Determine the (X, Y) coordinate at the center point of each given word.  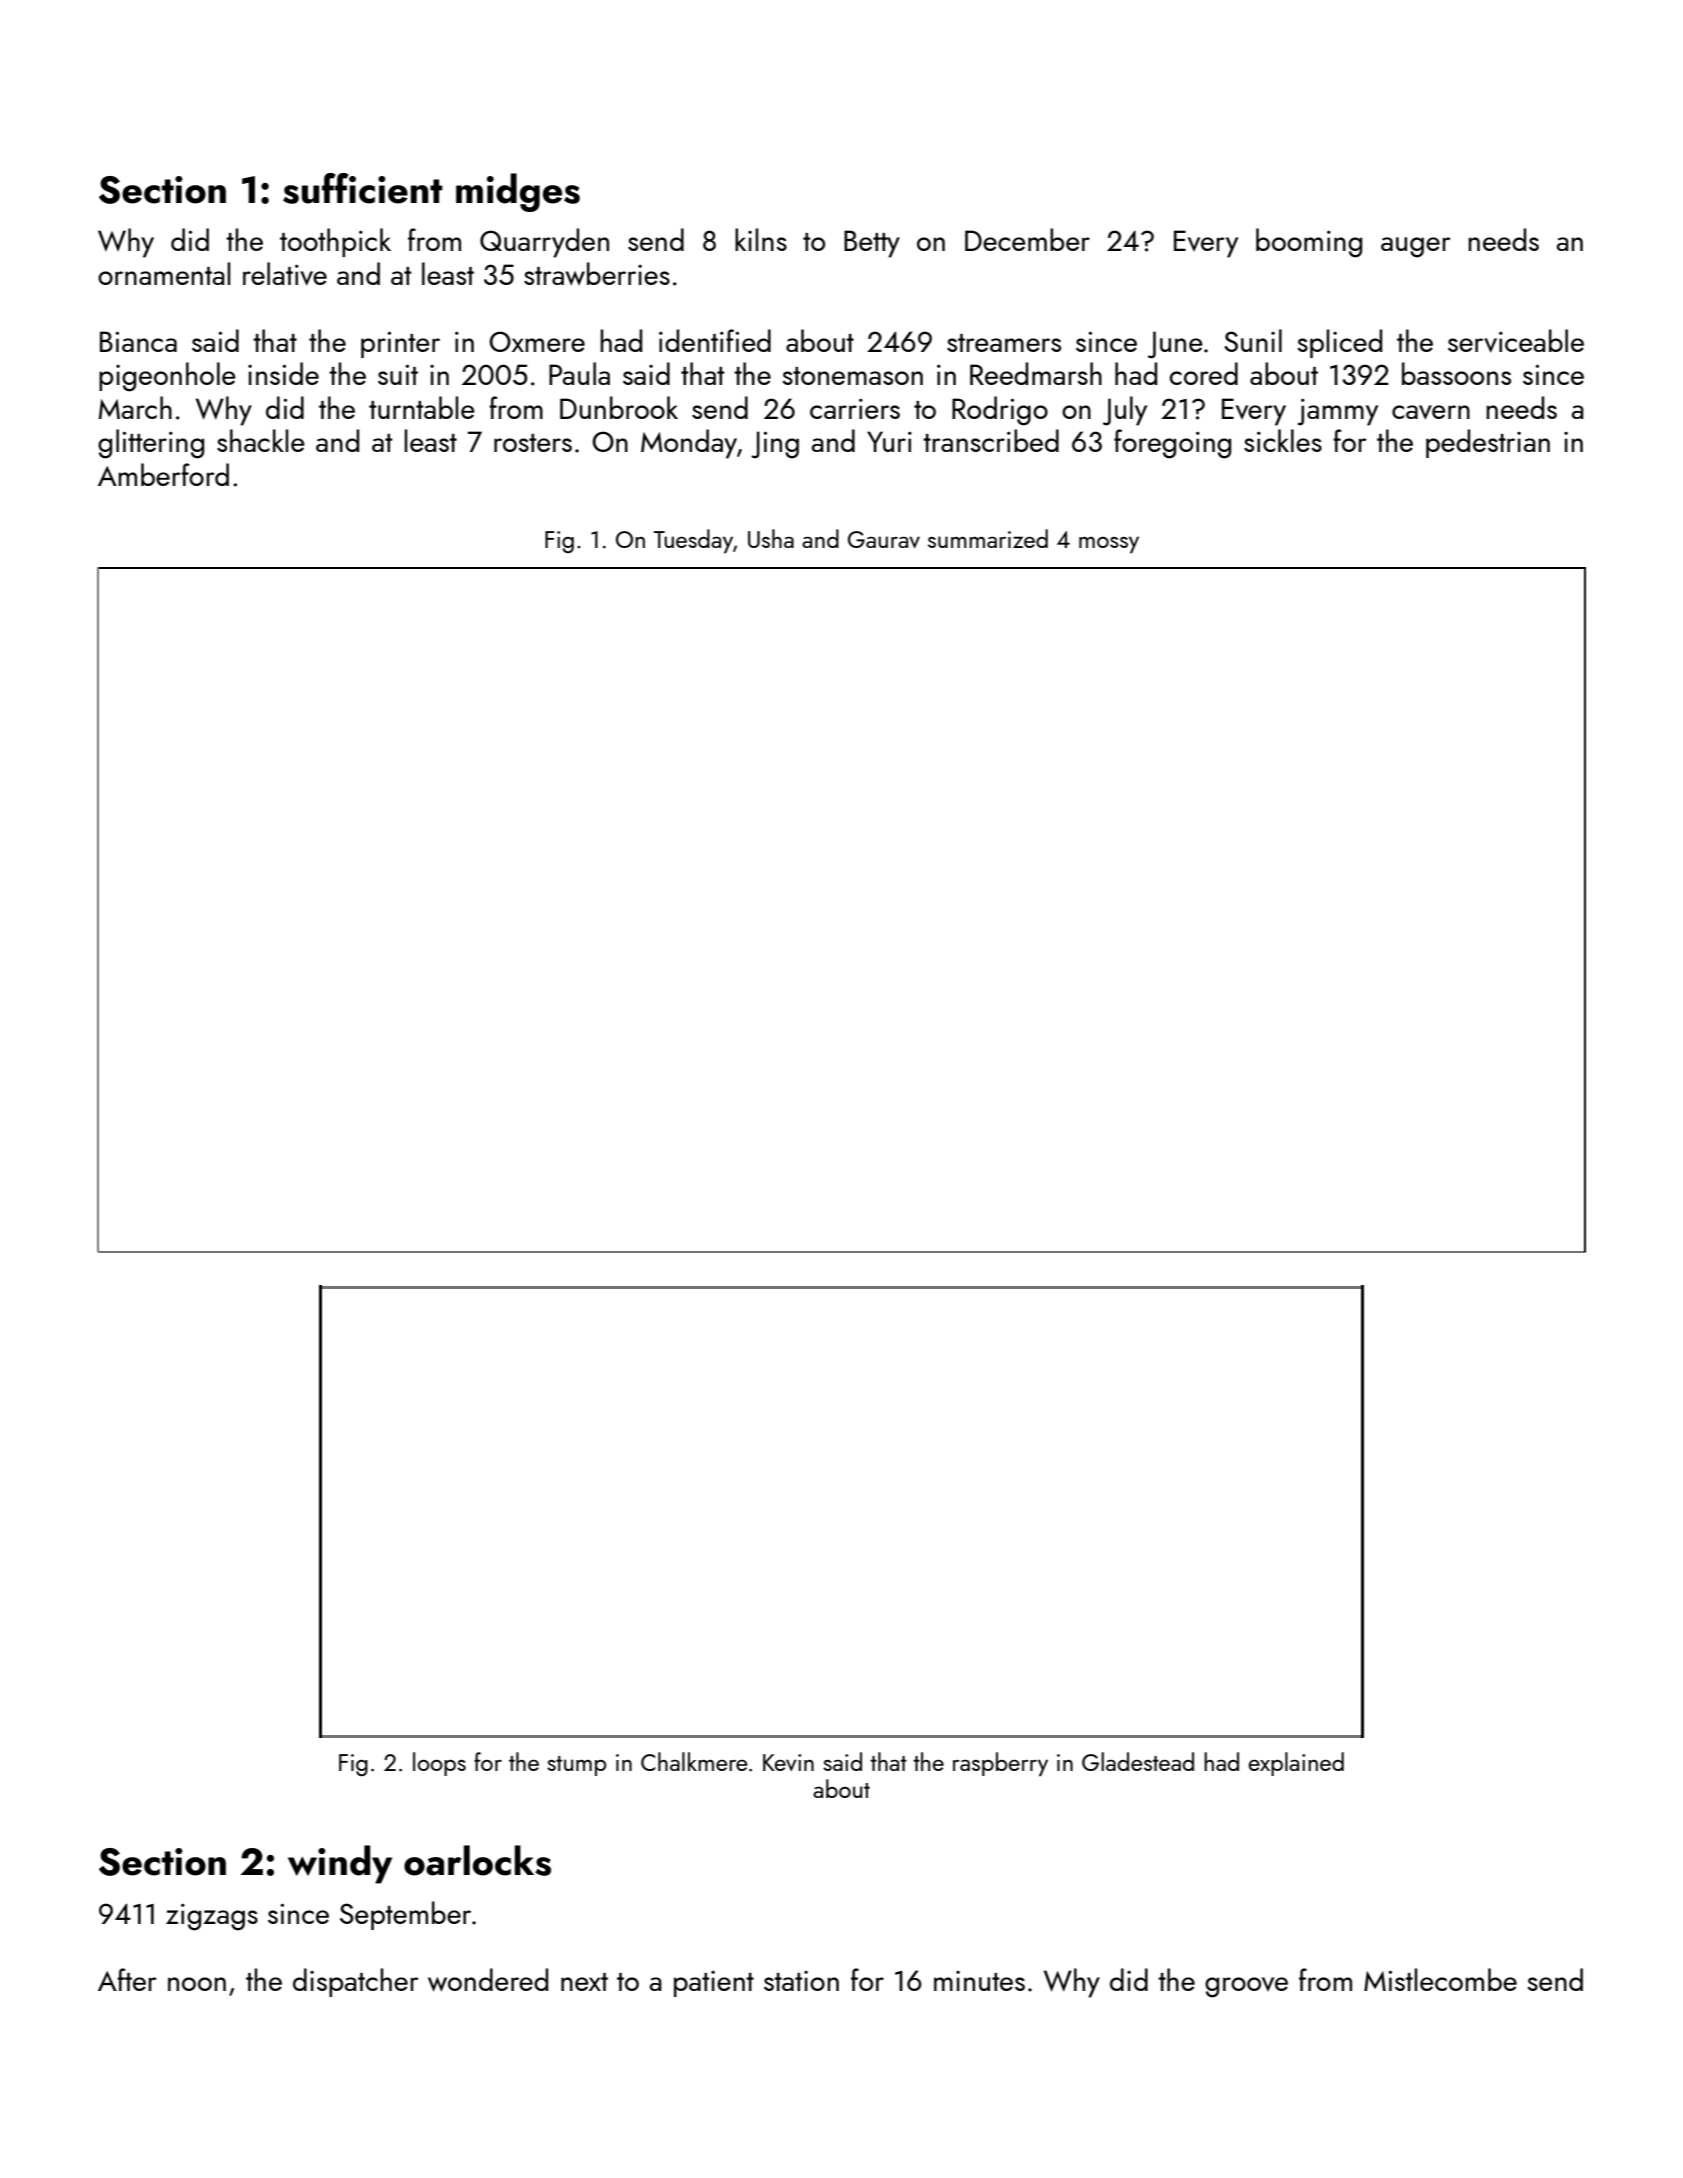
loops (439, 1764)
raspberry (1000, 1764)
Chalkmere (694, 1761)
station (801, 1981)
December (1027, 239)
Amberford (163, 474)
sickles (1283, 440)
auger (1416, 247)
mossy (1109, 544)
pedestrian (1488, 443)
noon (197, 1984)
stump (576, 1766)
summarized (988, 538)
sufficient (363, 188)
